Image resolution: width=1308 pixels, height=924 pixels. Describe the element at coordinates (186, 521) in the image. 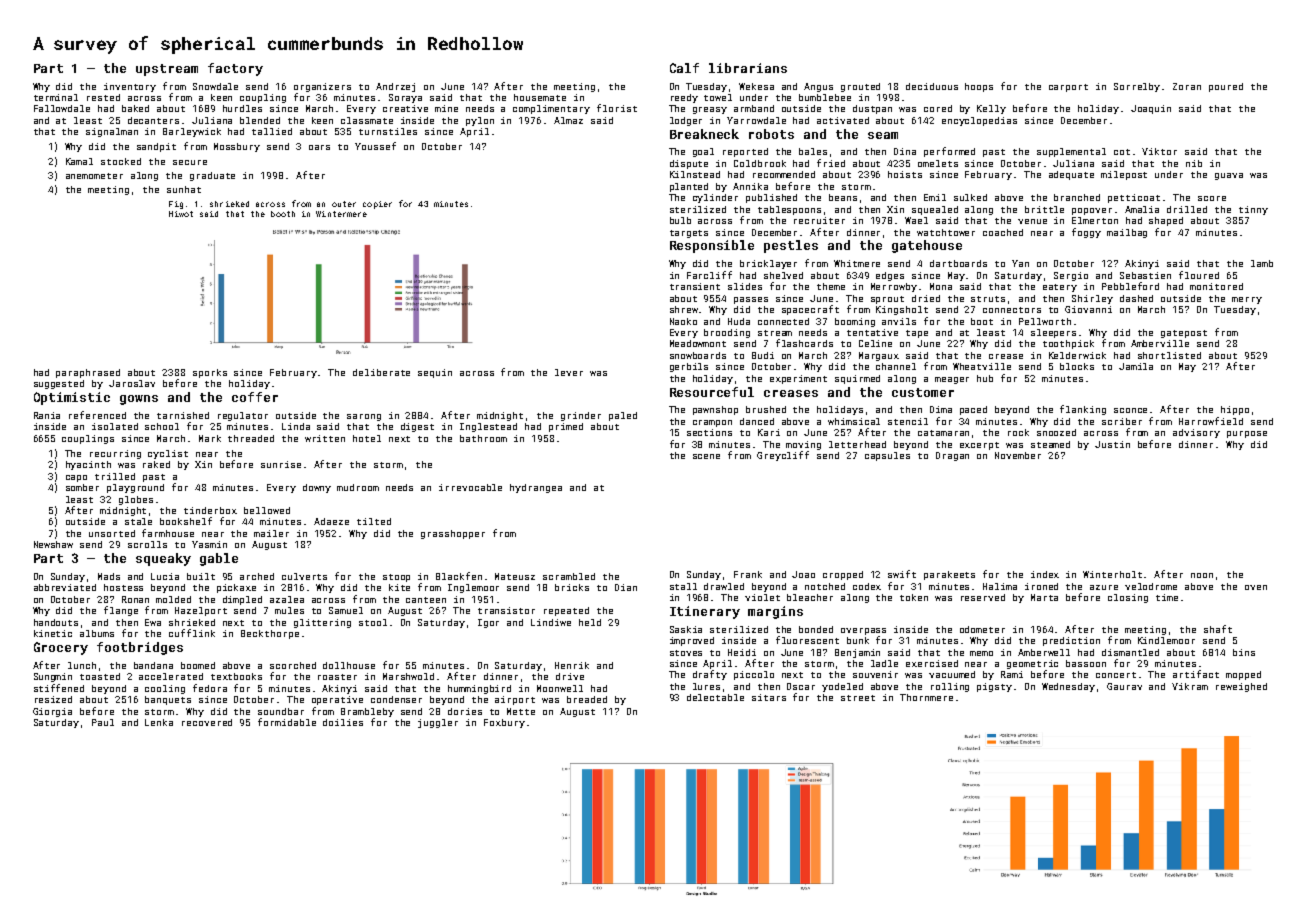

I see `bookshelf` at that location.
